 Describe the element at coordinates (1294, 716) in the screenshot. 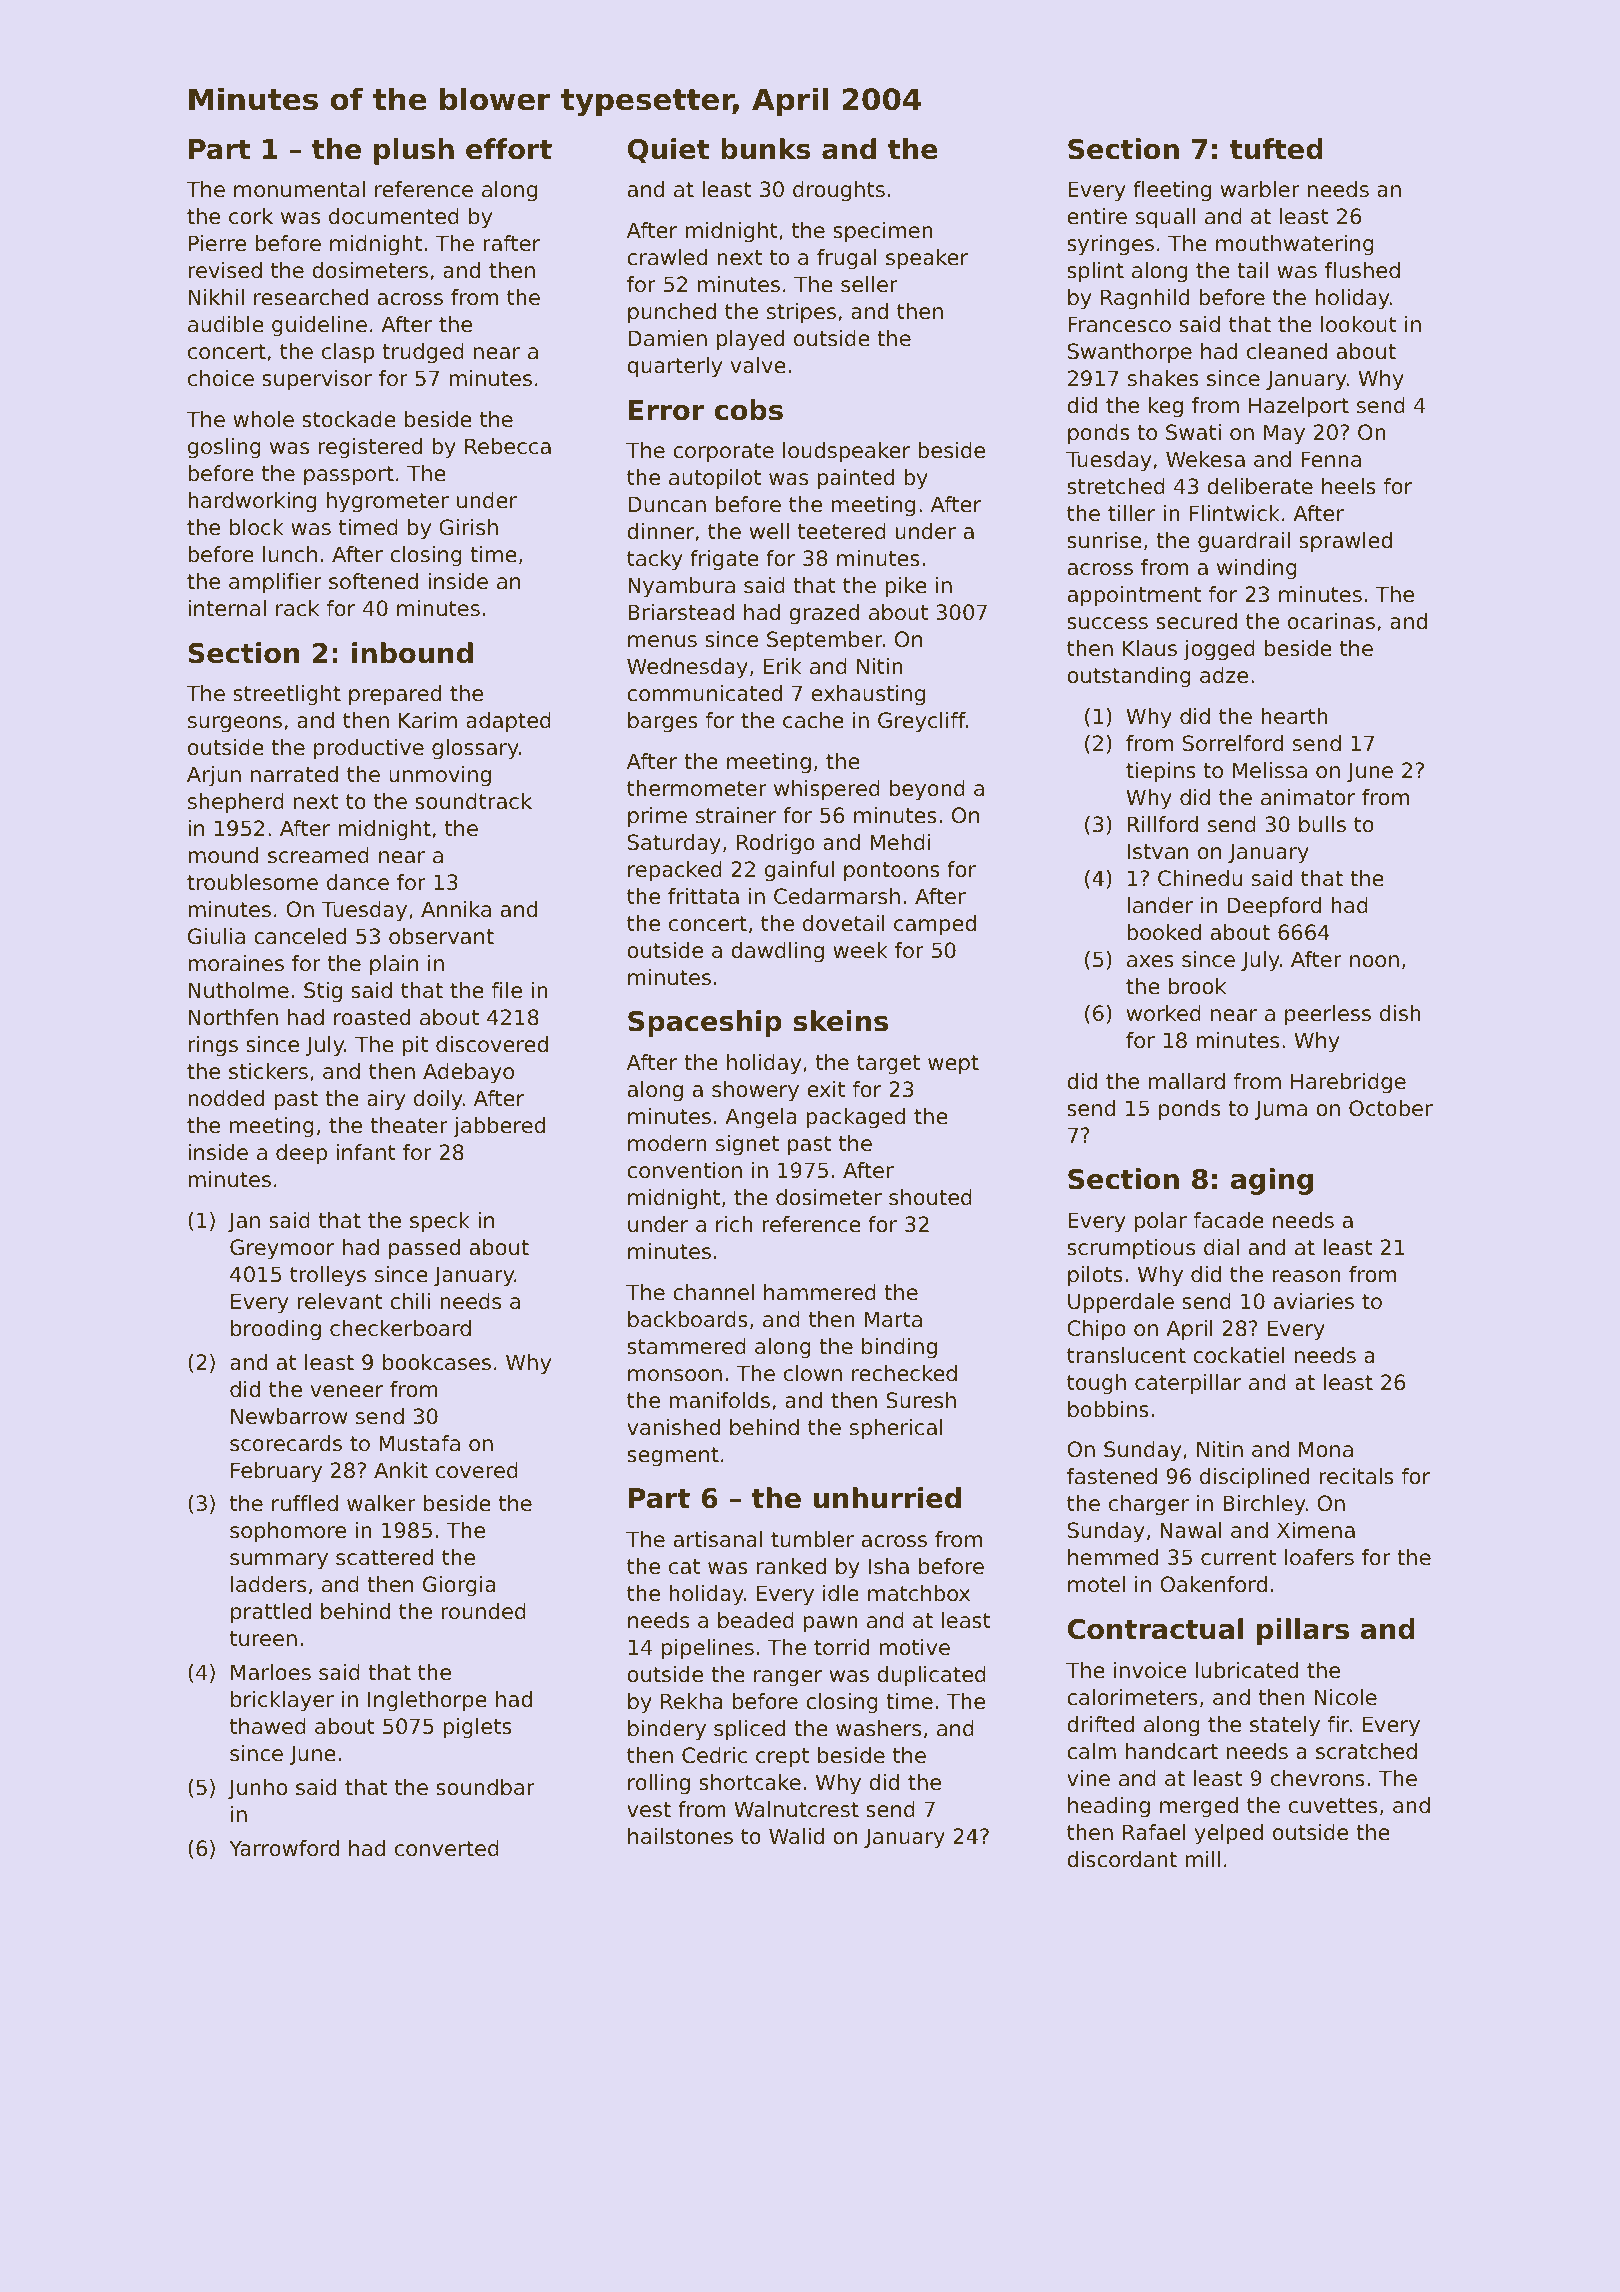

I see `hearth` at that location.
